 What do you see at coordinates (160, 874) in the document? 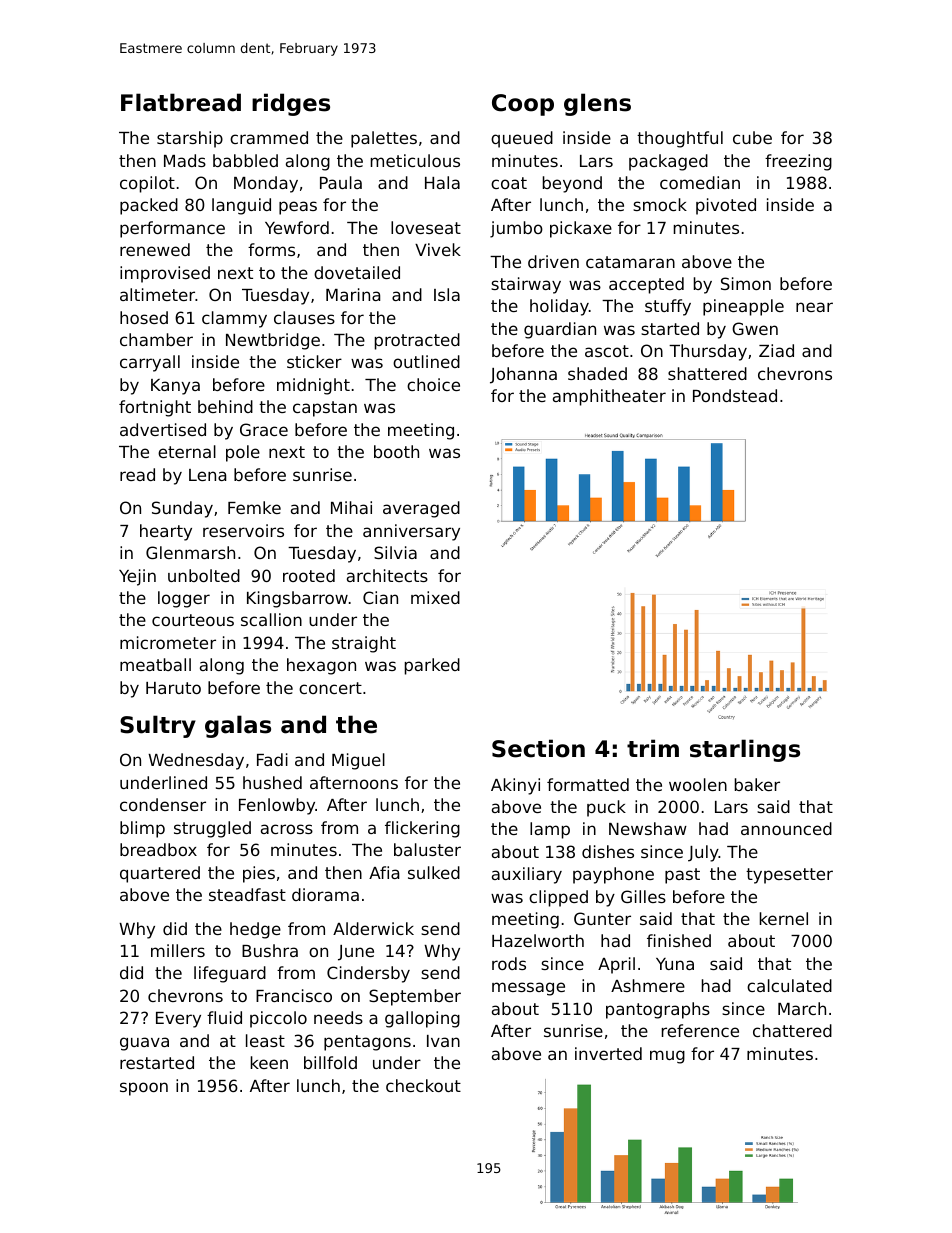
I see `quartered` at bounding box center [160, 874].
